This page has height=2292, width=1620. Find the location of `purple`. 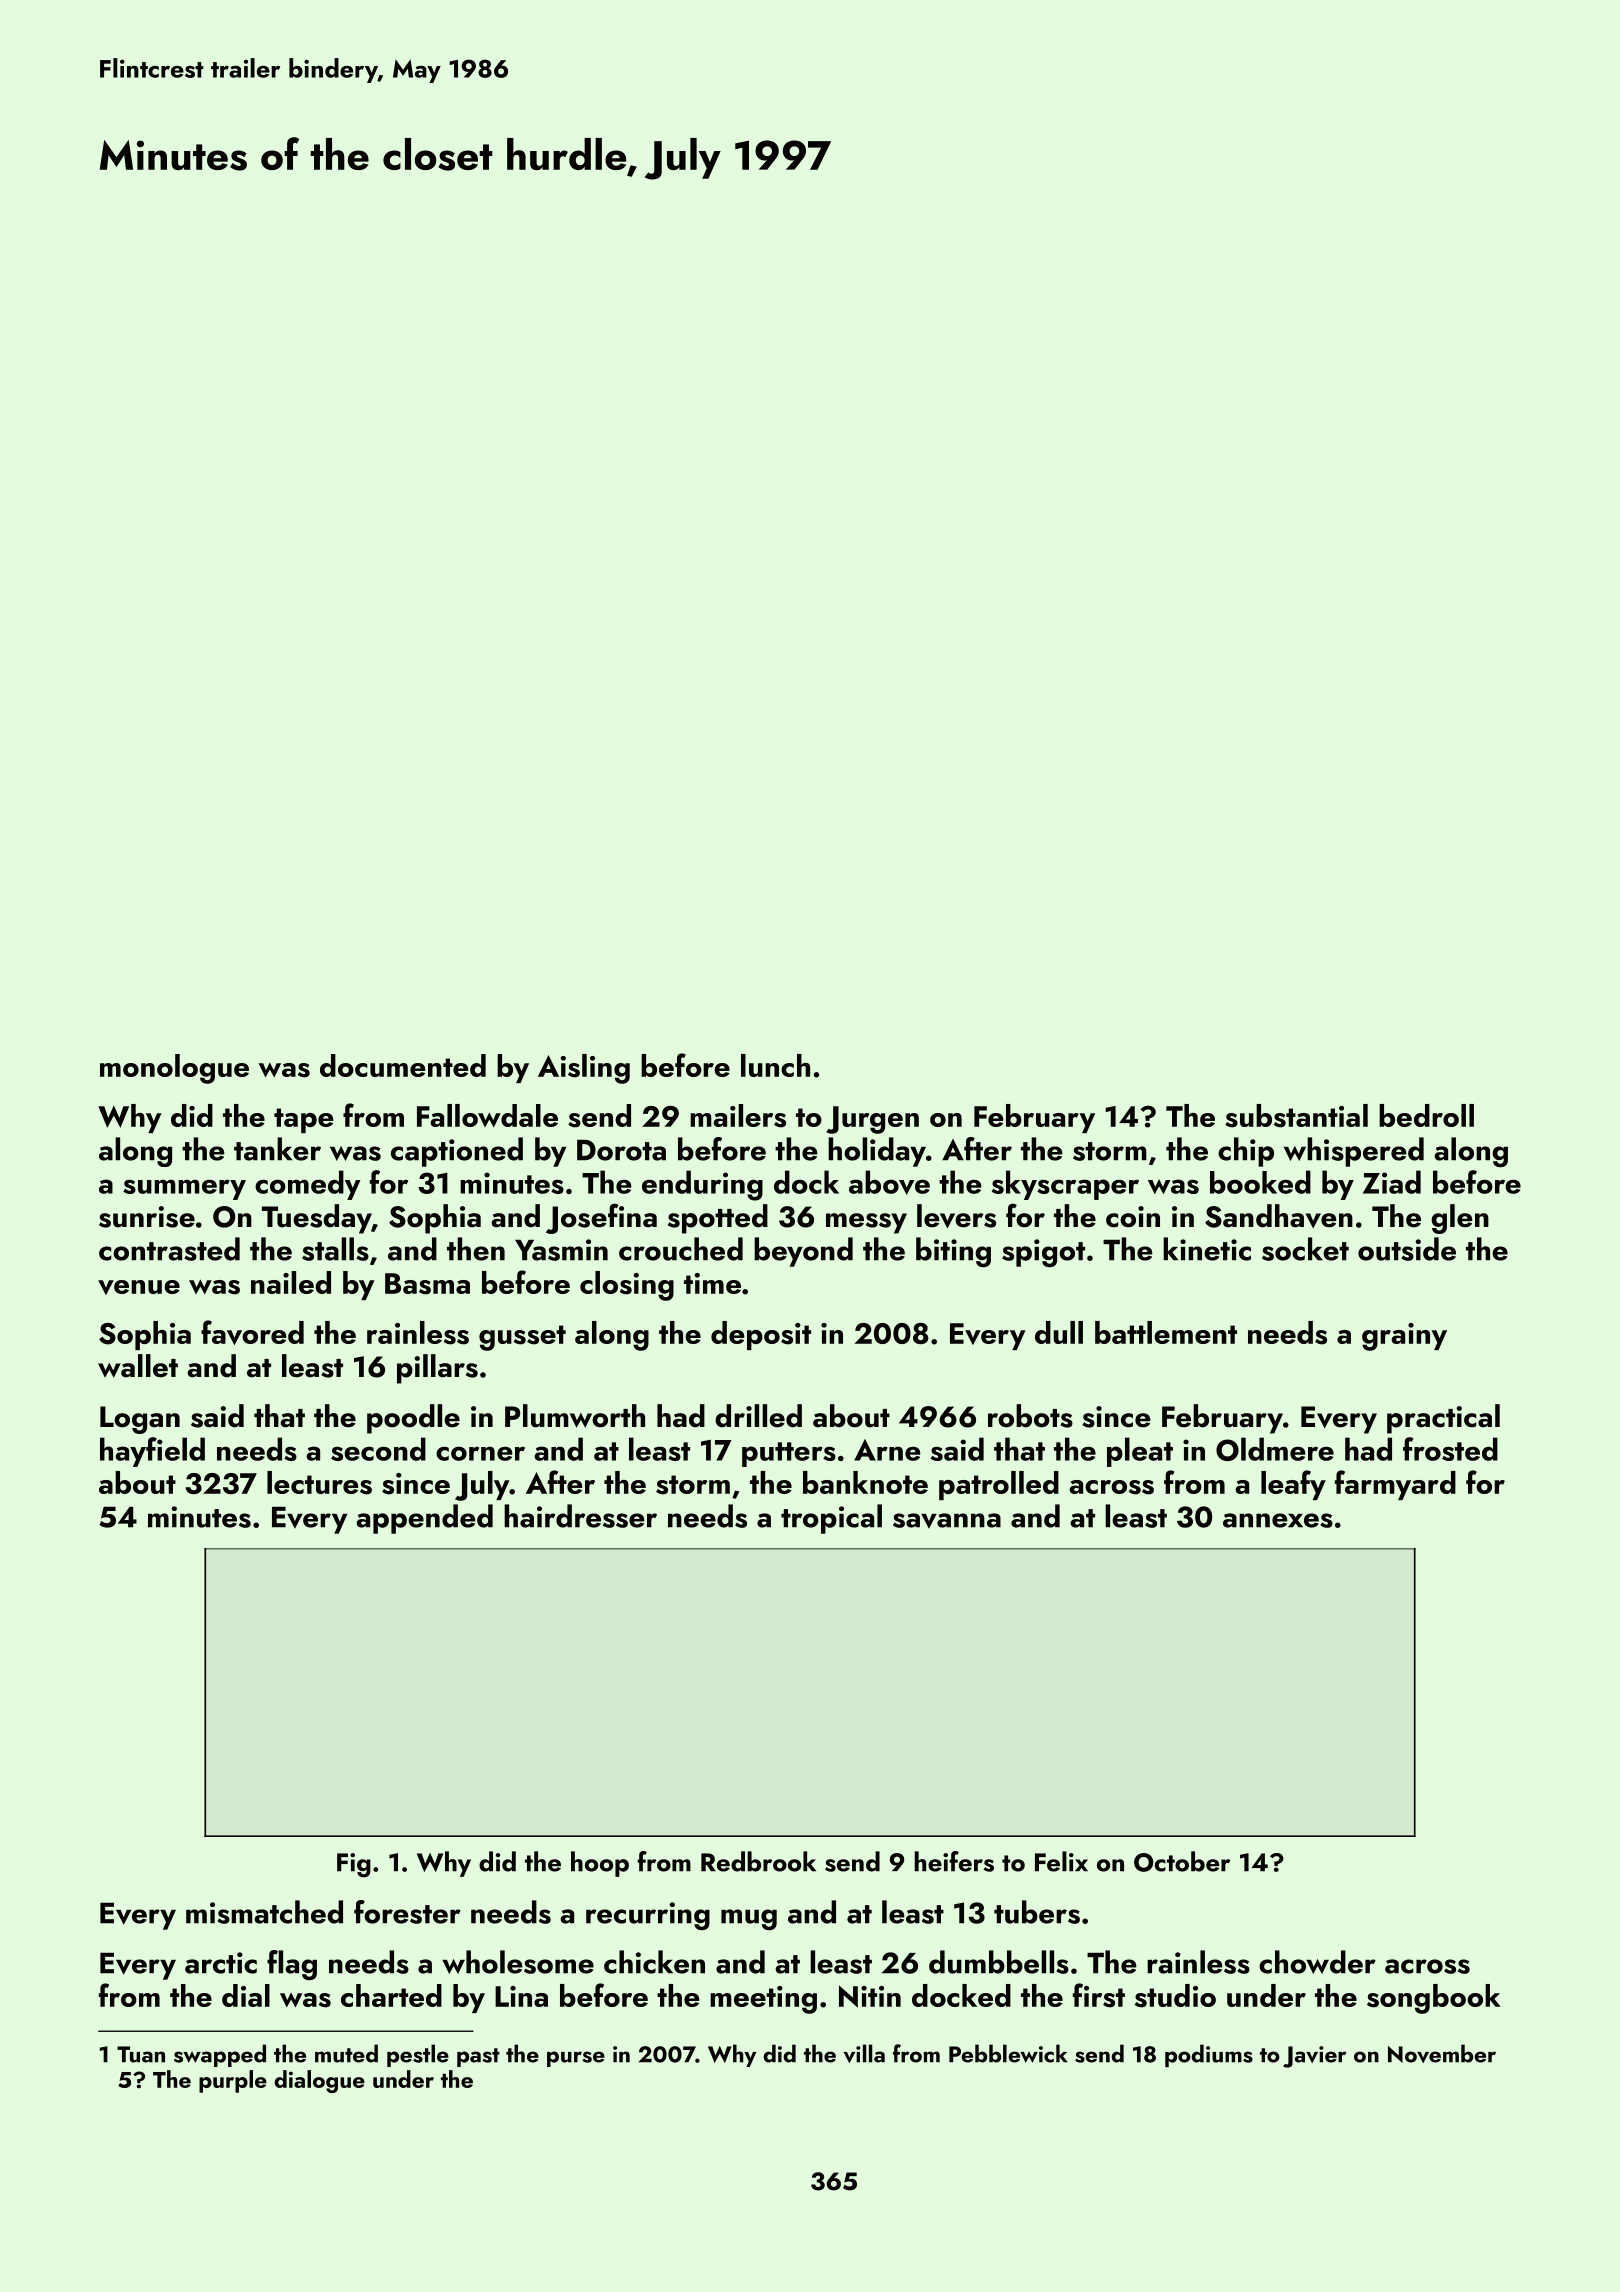

purple is located at coordinates (233, 2081).
